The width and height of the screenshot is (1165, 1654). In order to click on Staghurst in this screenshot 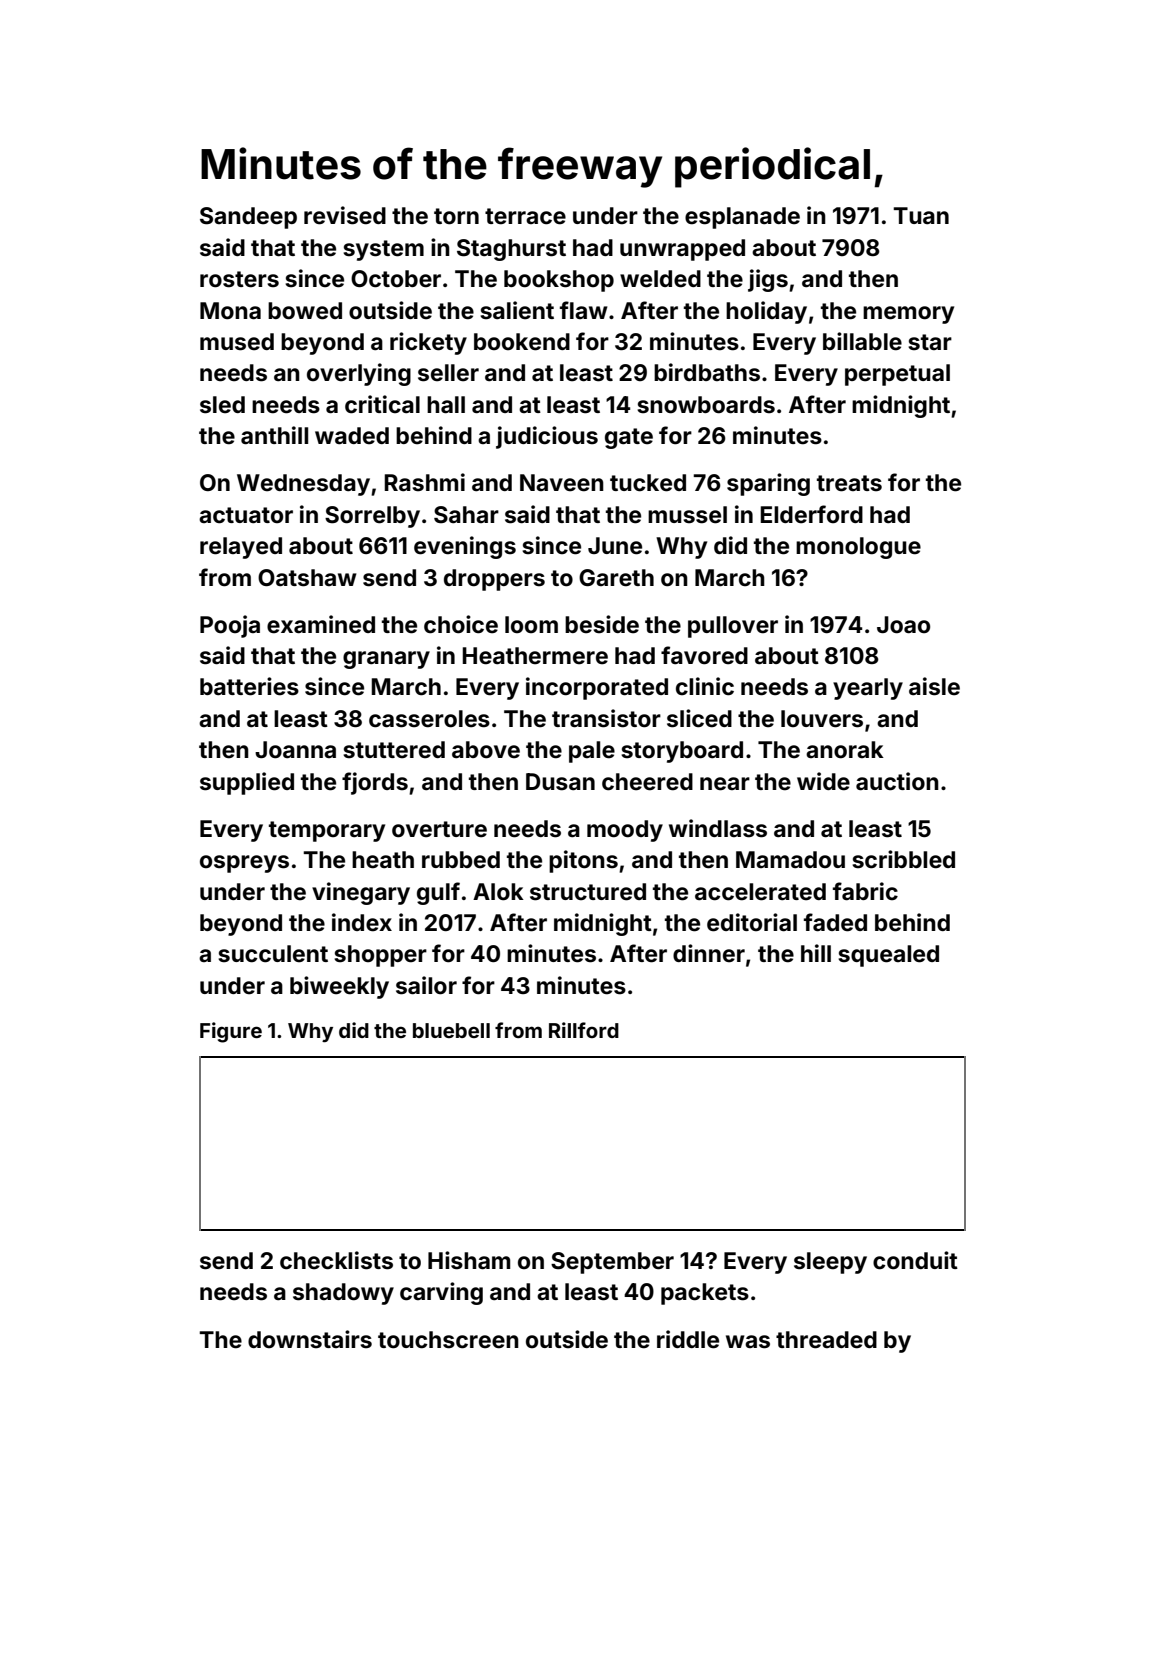, I will do `click(511, 250)`.
